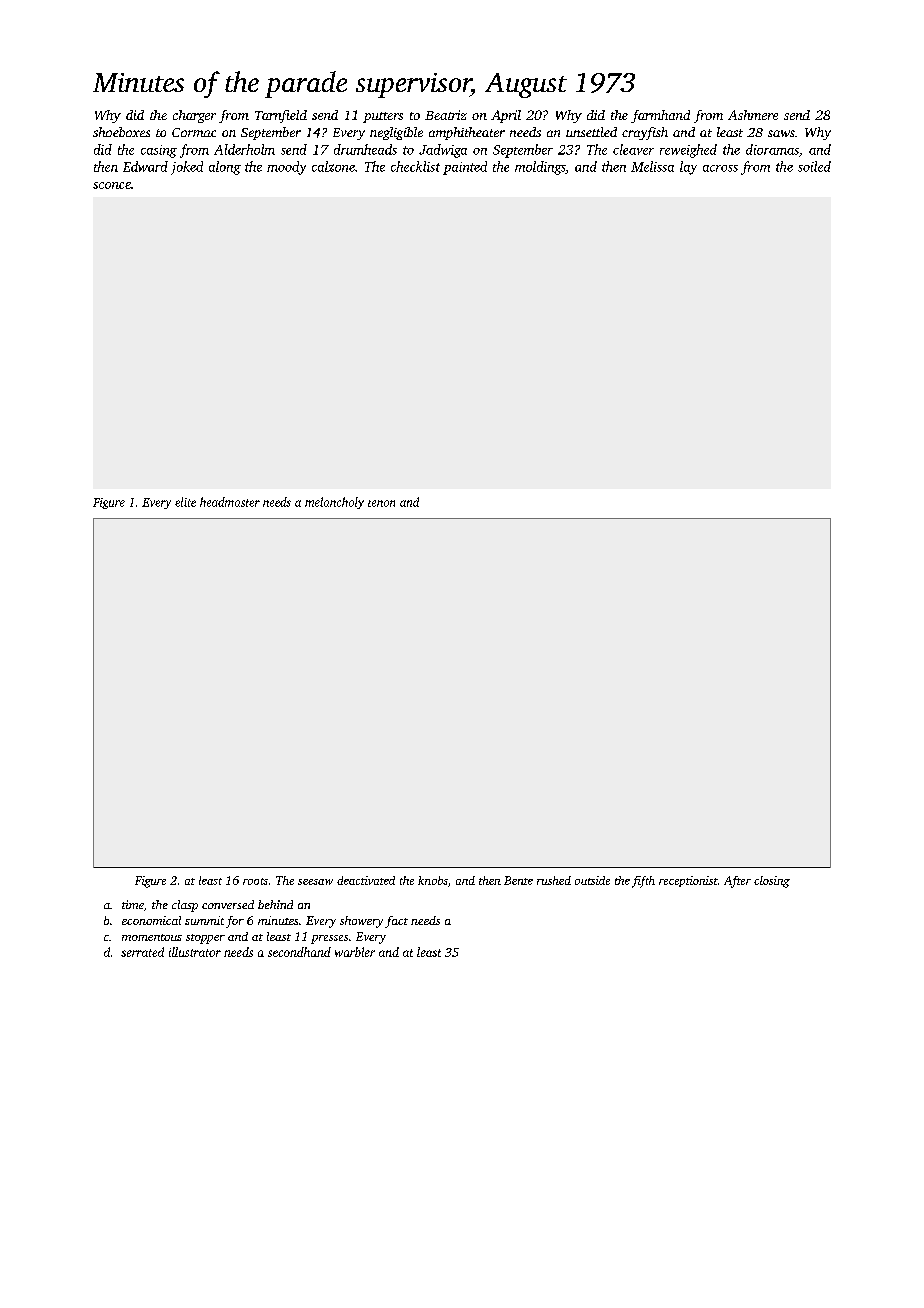 The image size is (924, 1308). I want to click on elite, so click(185, 502).
